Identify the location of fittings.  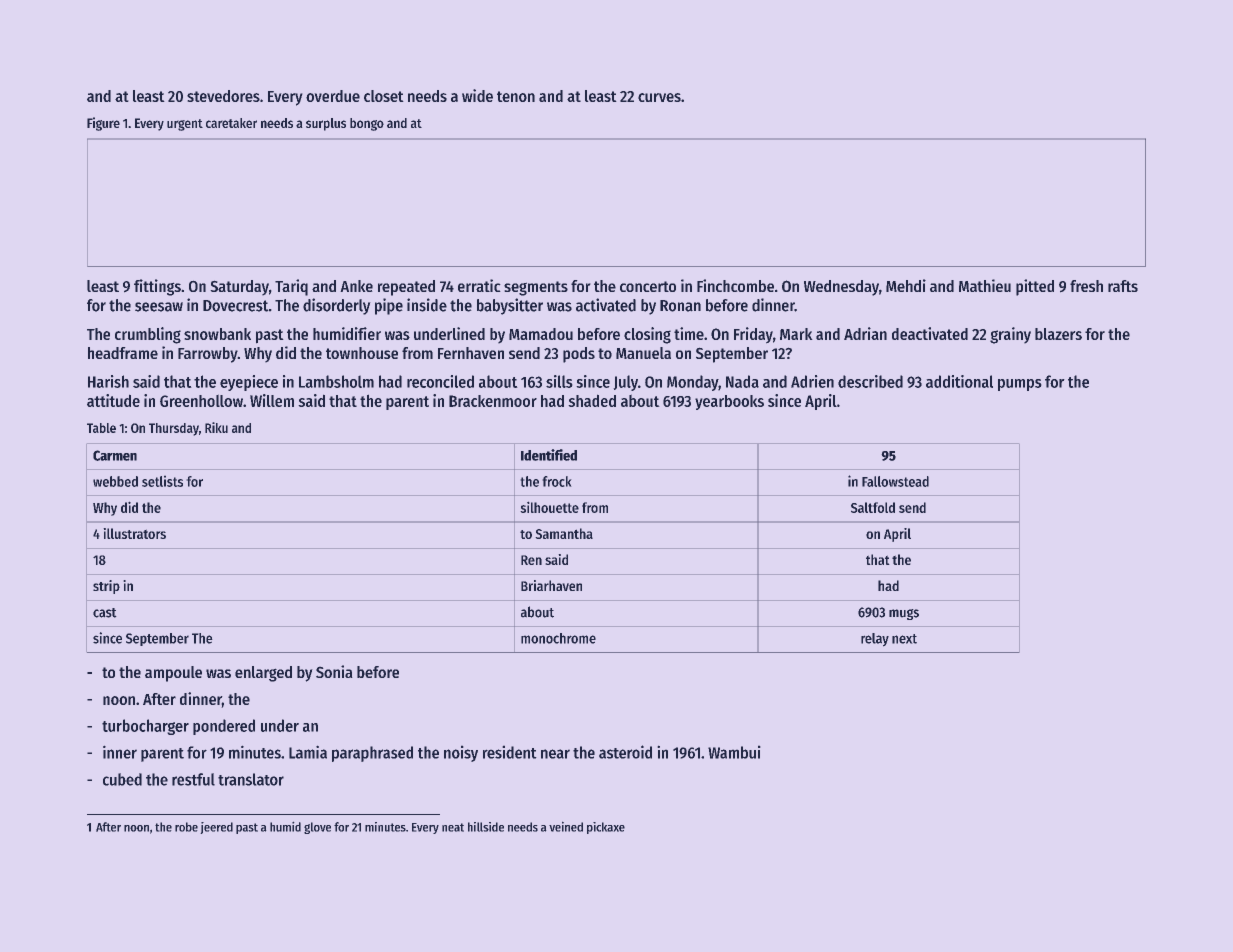
(157, 287).
